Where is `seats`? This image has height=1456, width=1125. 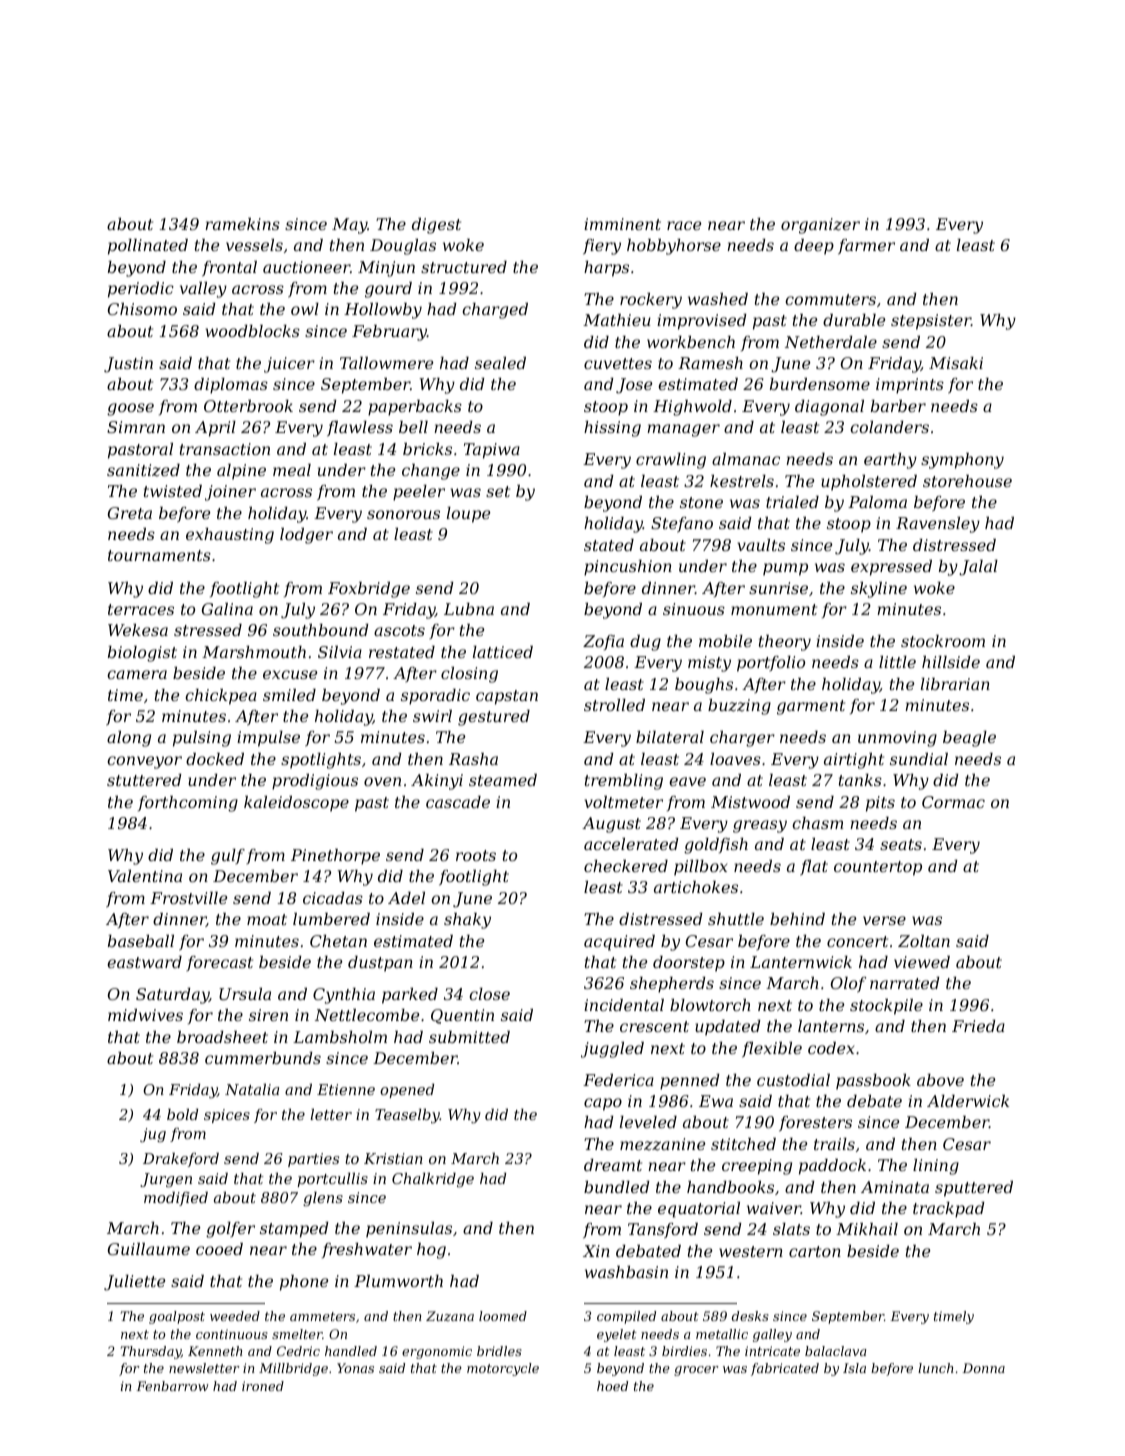 seats is located at coordinates (901, 844).
